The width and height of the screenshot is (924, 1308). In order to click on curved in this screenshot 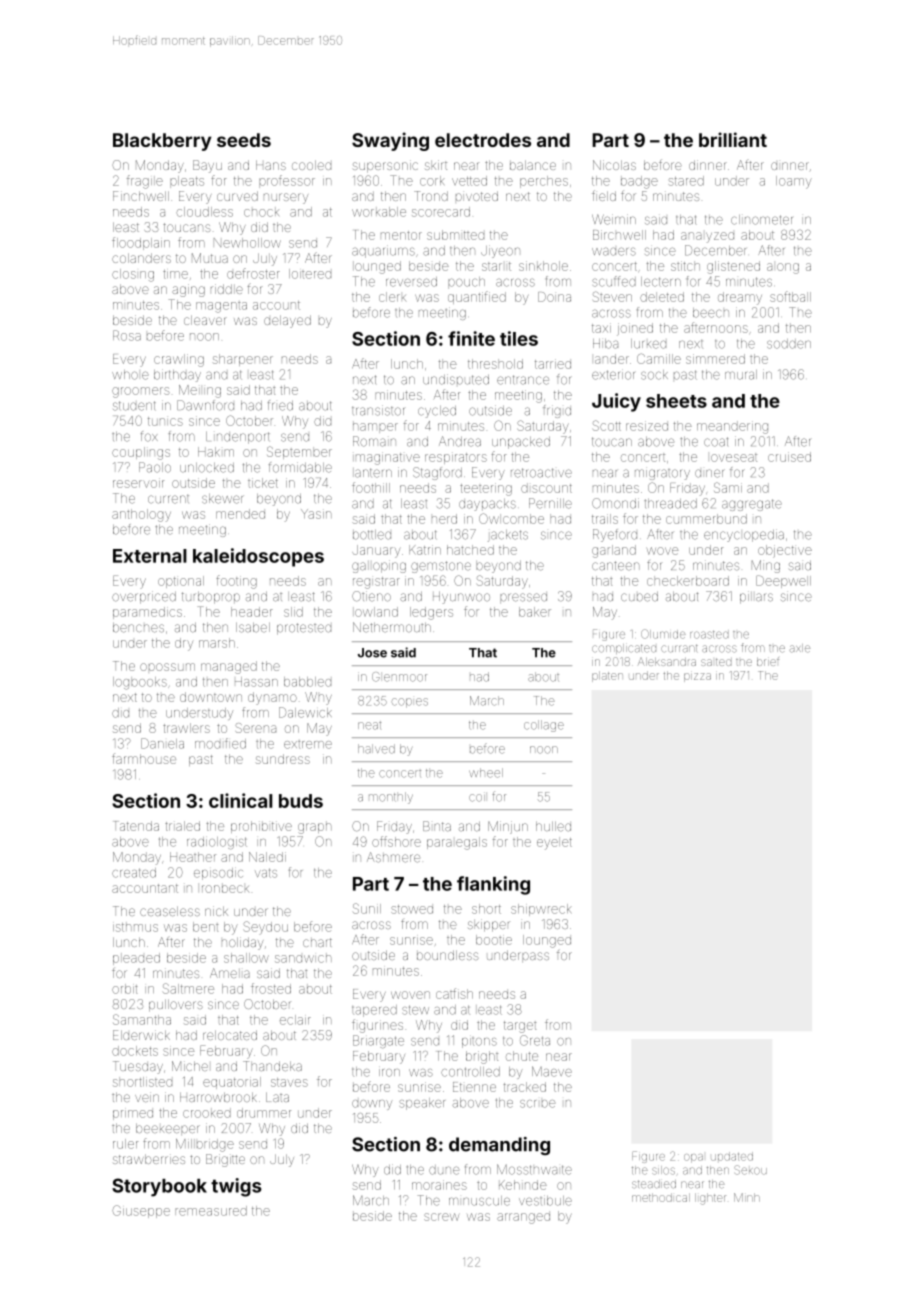, I will do `click(237, 196)`.
